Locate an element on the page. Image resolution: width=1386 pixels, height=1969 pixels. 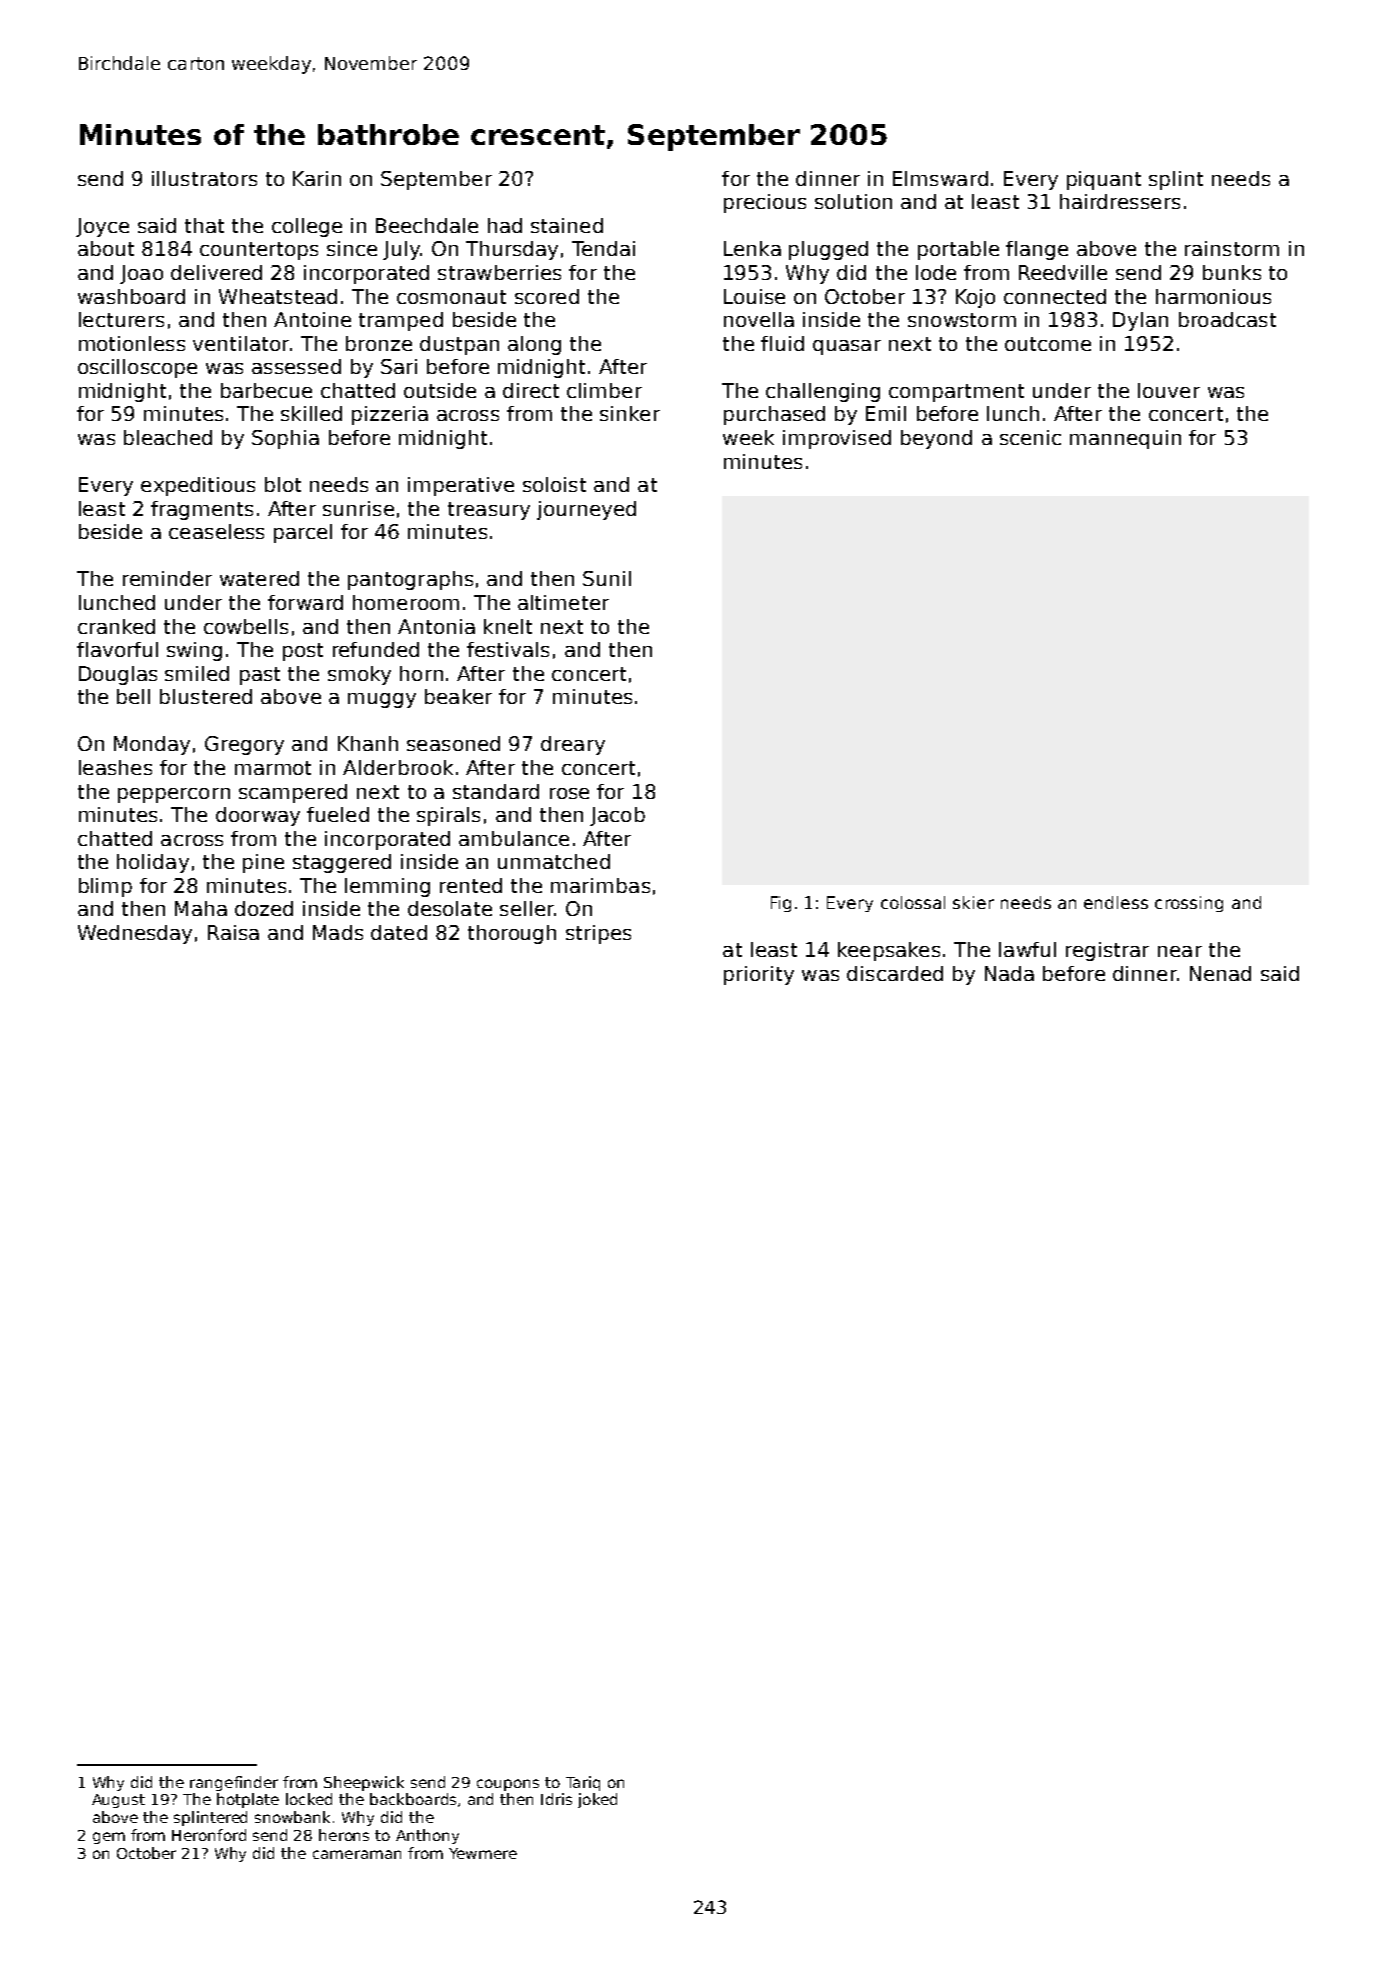
Nenad is located at coordinates (1220, 973).
